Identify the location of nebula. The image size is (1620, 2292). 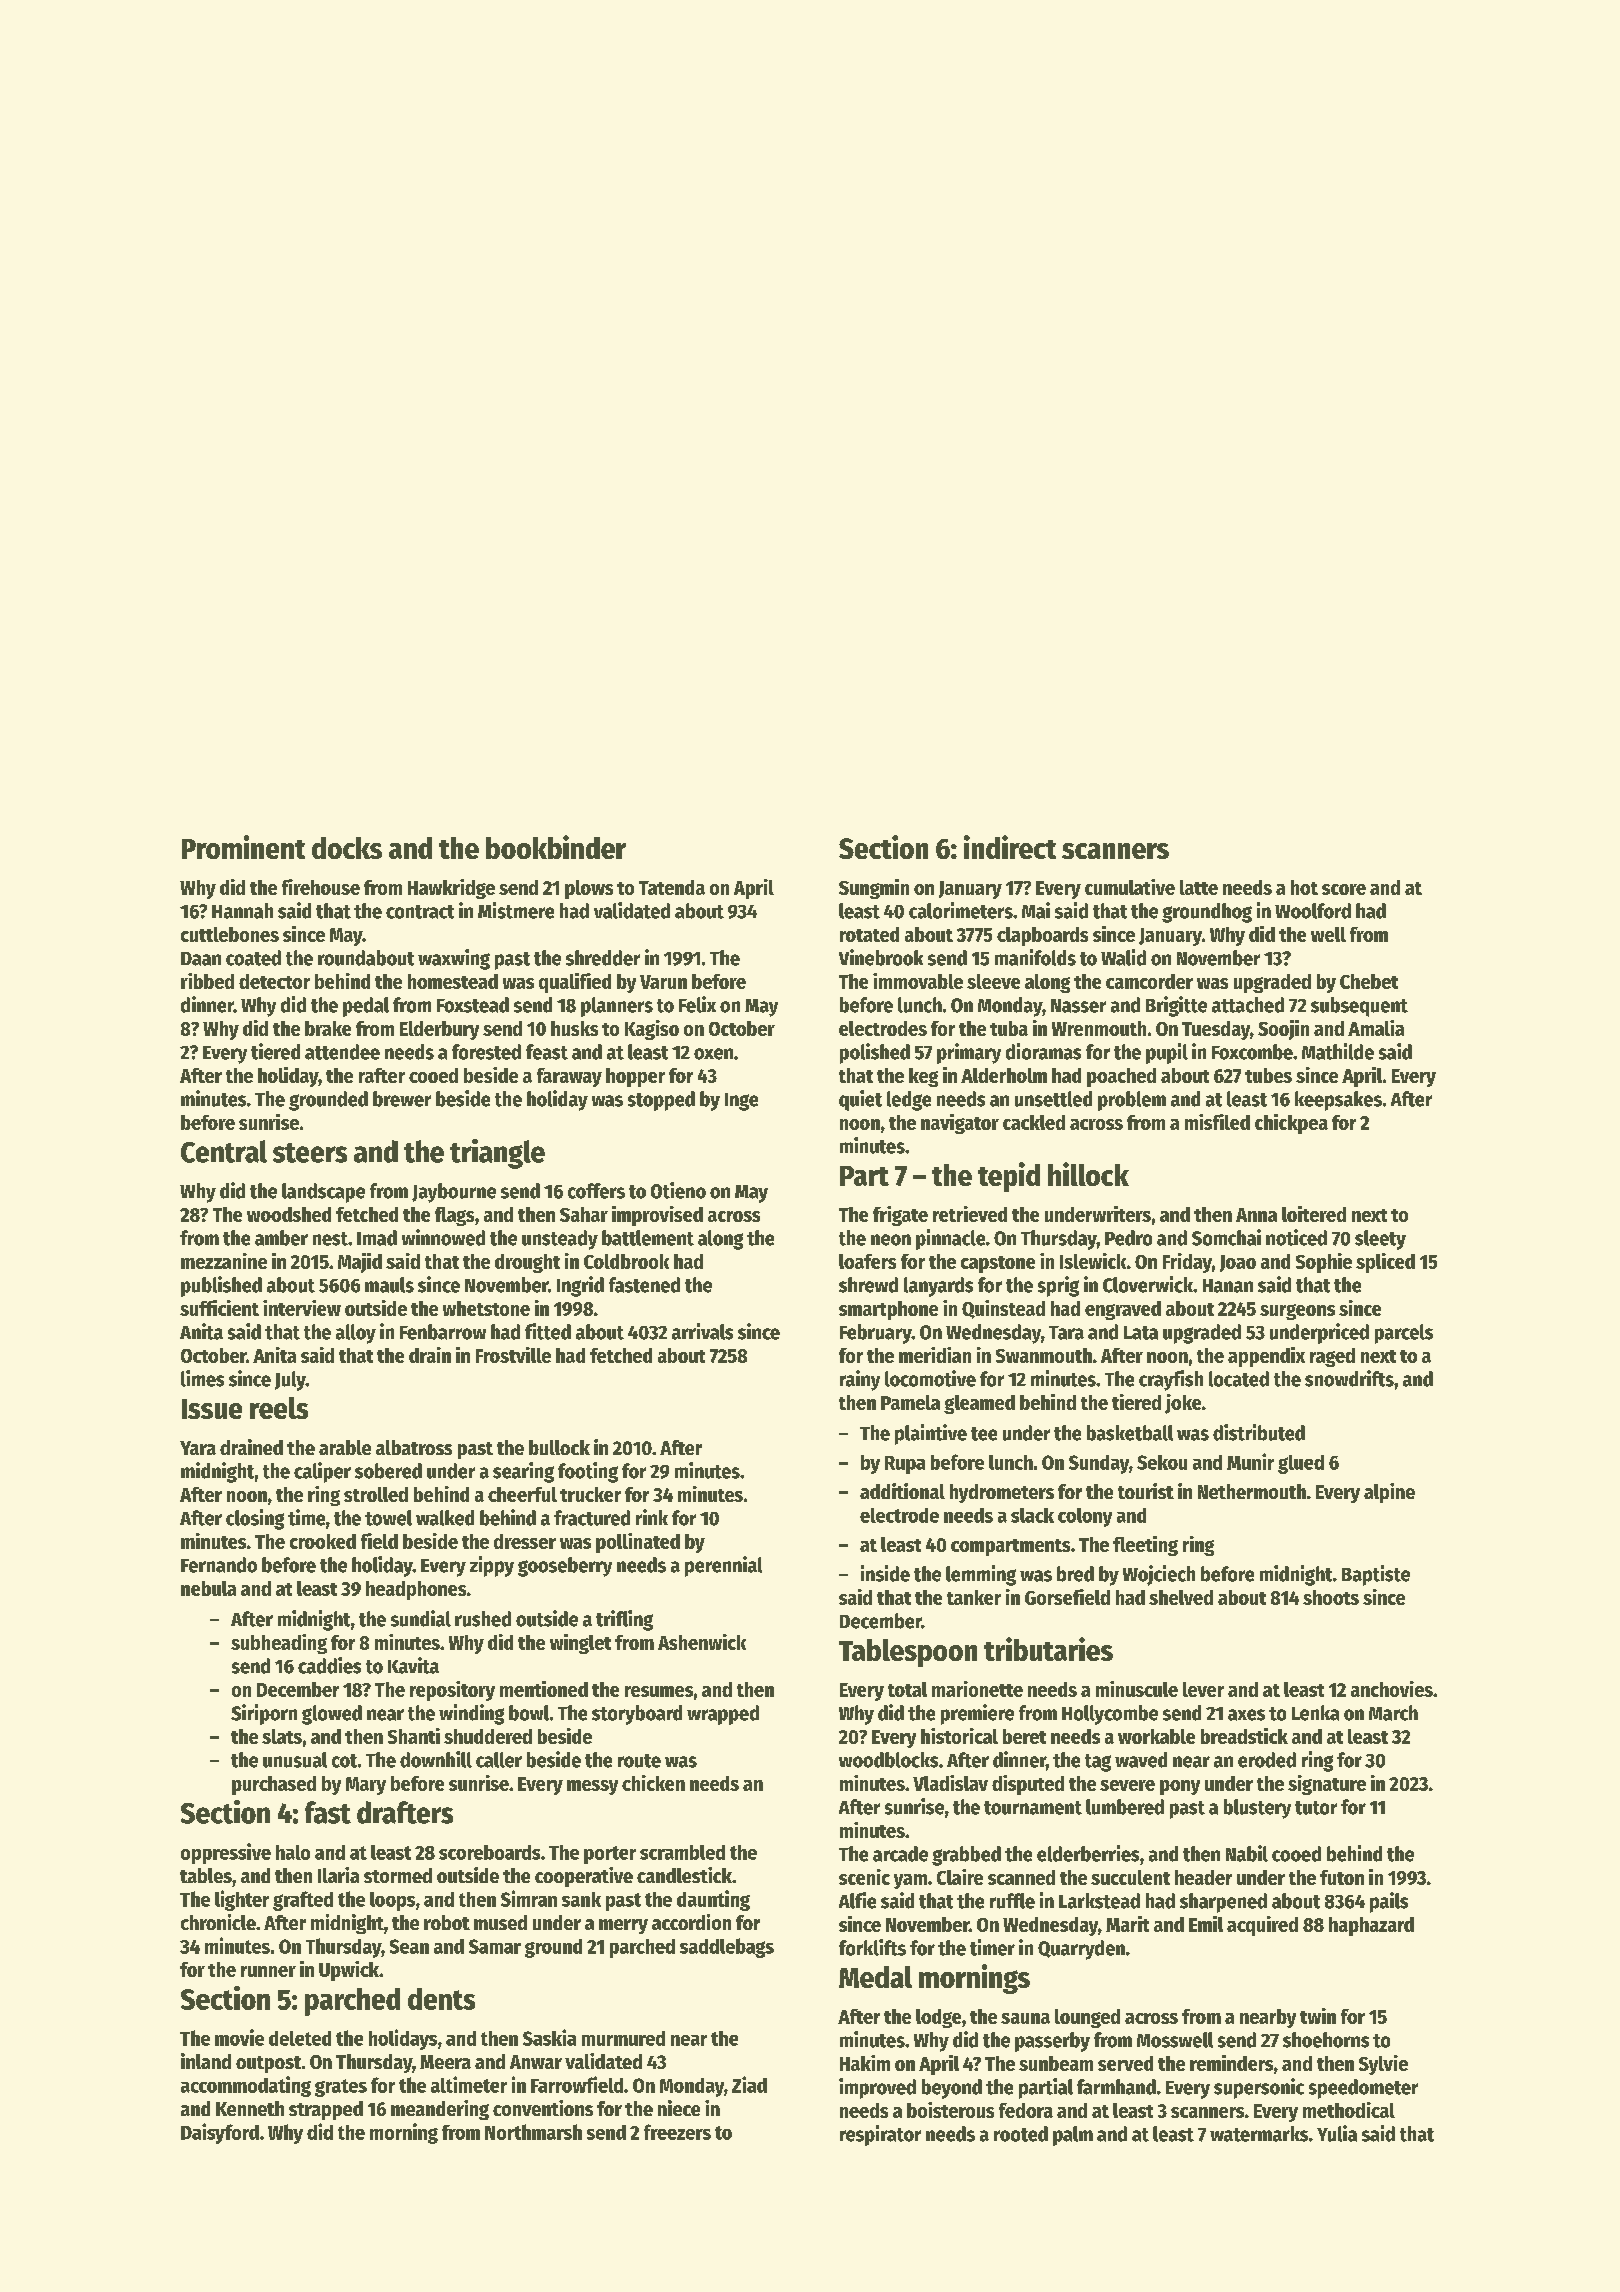
(208, 1588).
